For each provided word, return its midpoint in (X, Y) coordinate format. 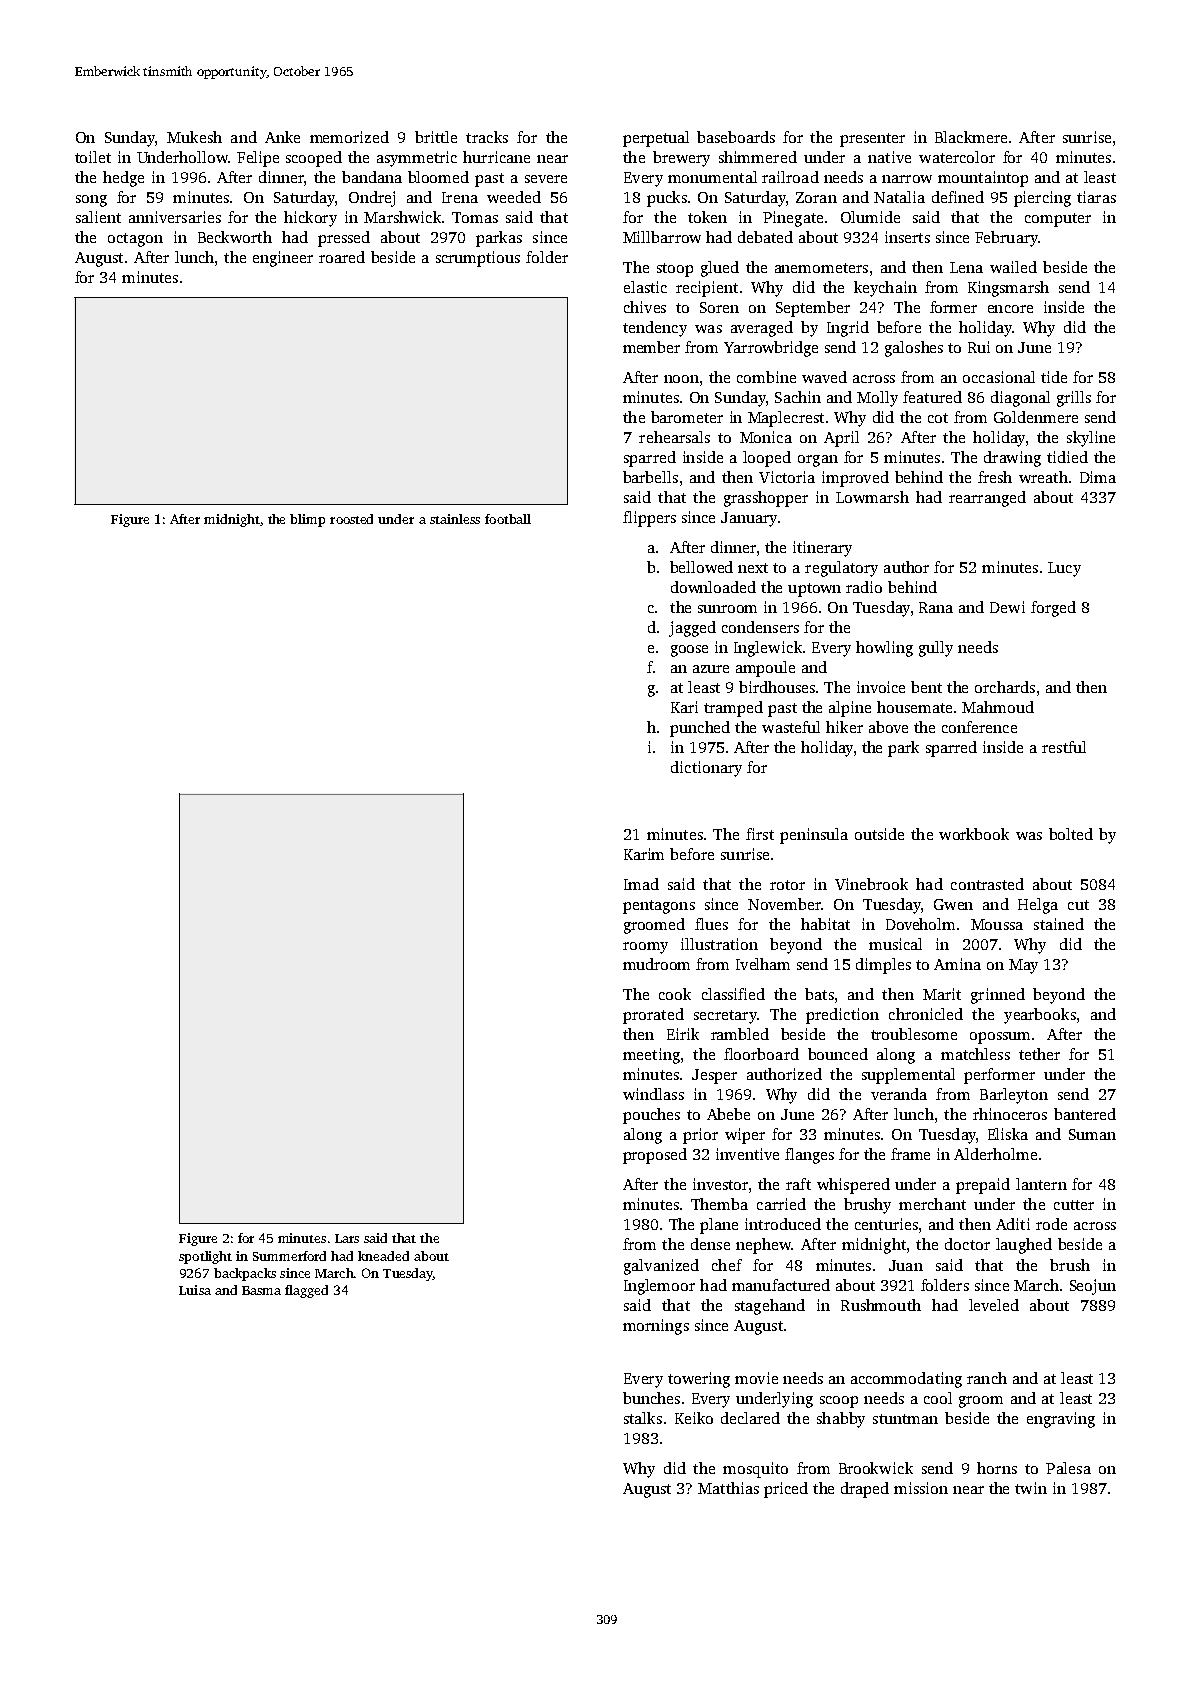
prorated (653, 1016)
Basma (261, 1290)
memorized (349, 137)
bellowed (701, 567)
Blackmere (971, 137)
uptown (814, 590)
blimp (307, 520)
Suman (1092, 1134)
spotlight (205, 1257)
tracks (487, 137)
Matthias (728, 1488)
